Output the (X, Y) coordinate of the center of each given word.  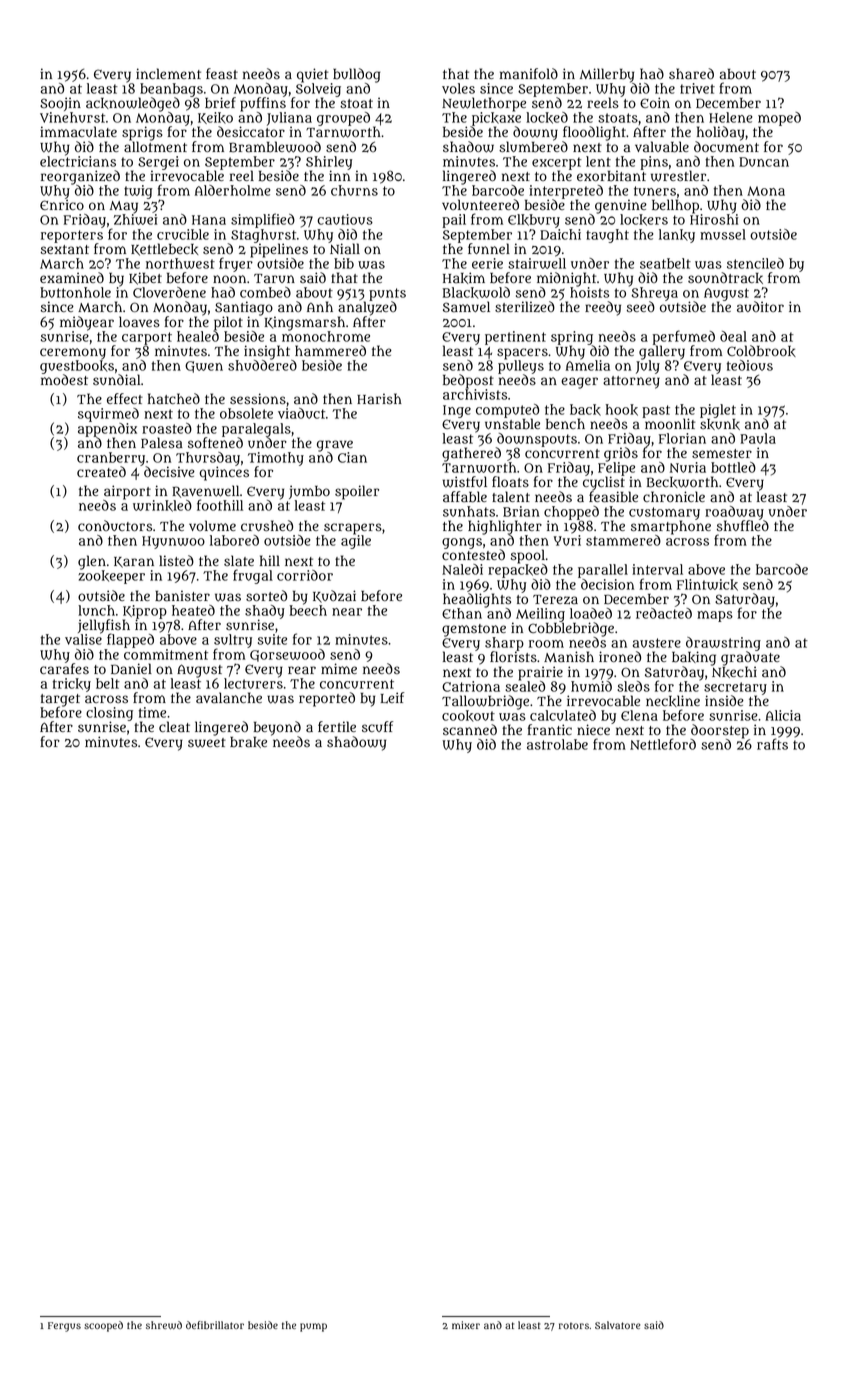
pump (313, 1327)
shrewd (164, 1325)
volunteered (480, 204)
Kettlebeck (164, 249)
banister (182, 596)
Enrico (62, 205)
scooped (103, 1326)
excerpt (557, 163)
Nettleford (663, 744)
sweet (207, 743)
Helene (730, 117)
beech (308, 610)
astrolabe (557, 744)
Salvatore (617, 1325)
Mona (766, 191)
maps (715, 616)
